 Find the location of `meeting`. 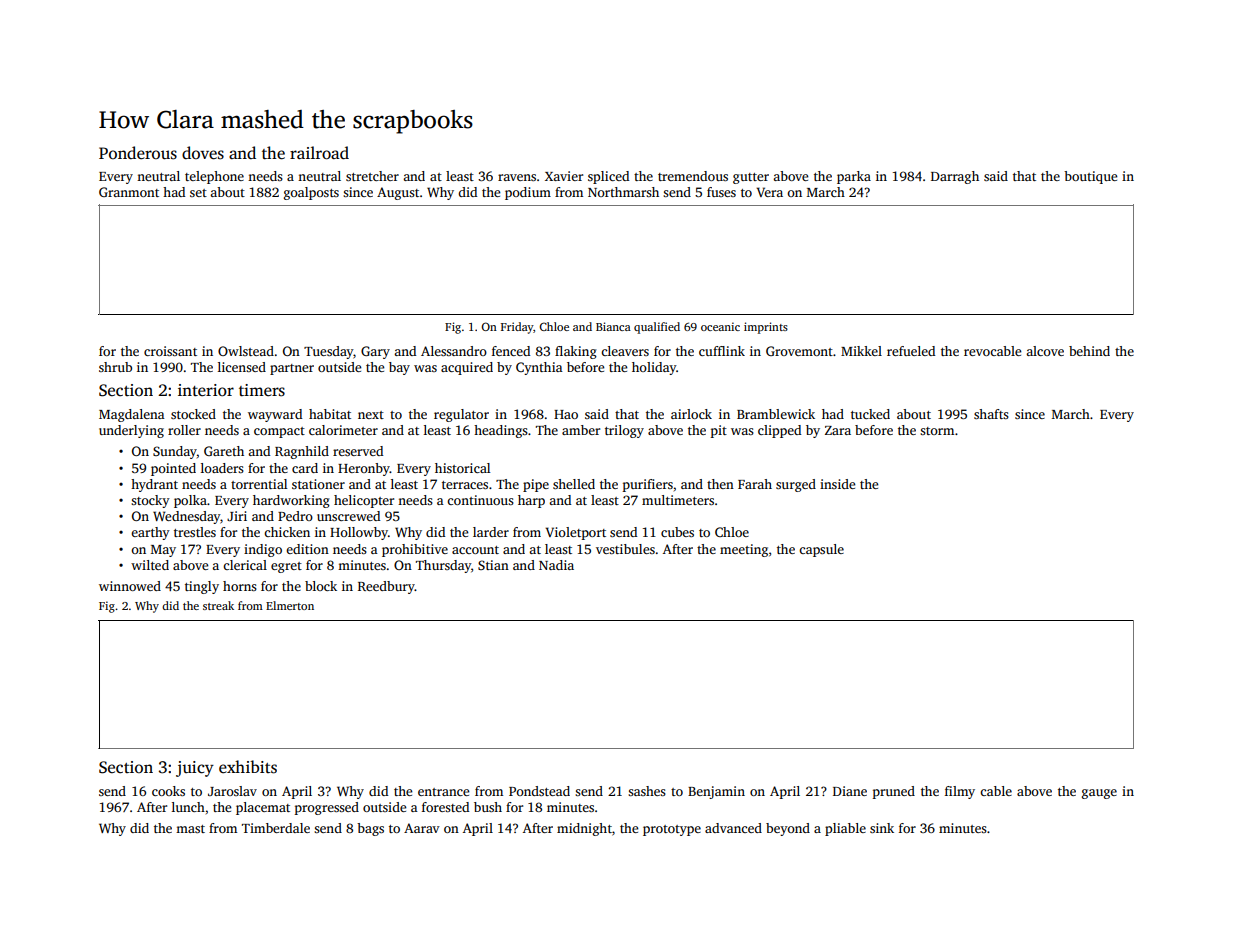

meeting is located at coordinates (744, 550).
